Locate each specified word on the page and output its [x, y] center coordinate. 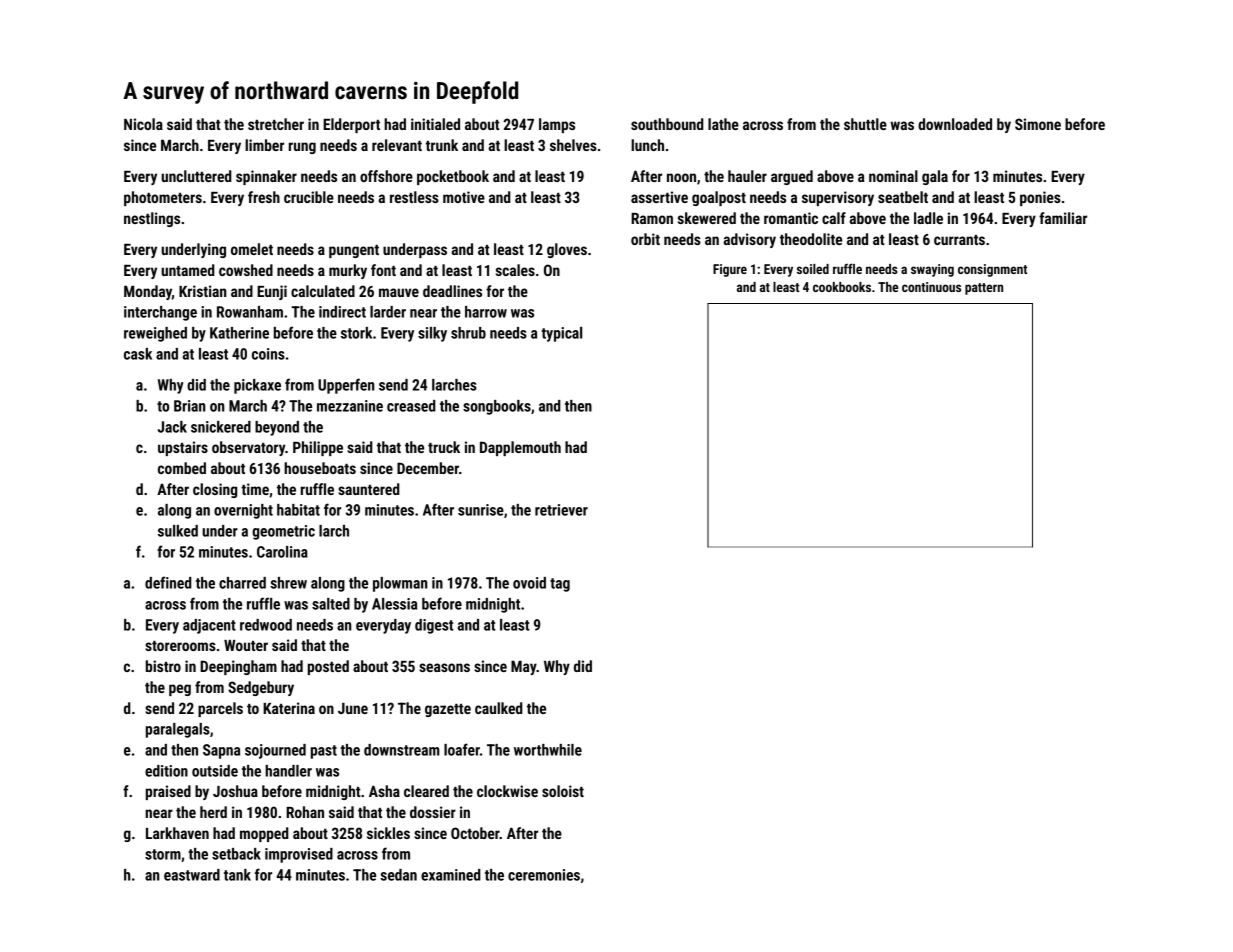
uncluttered [196, 176]
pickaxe [257, 386]
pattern [984, 289]
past [324, 752]
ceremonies [544, 875]
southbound [667, 124]
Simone [1038, 124]
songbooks [497, 407]
